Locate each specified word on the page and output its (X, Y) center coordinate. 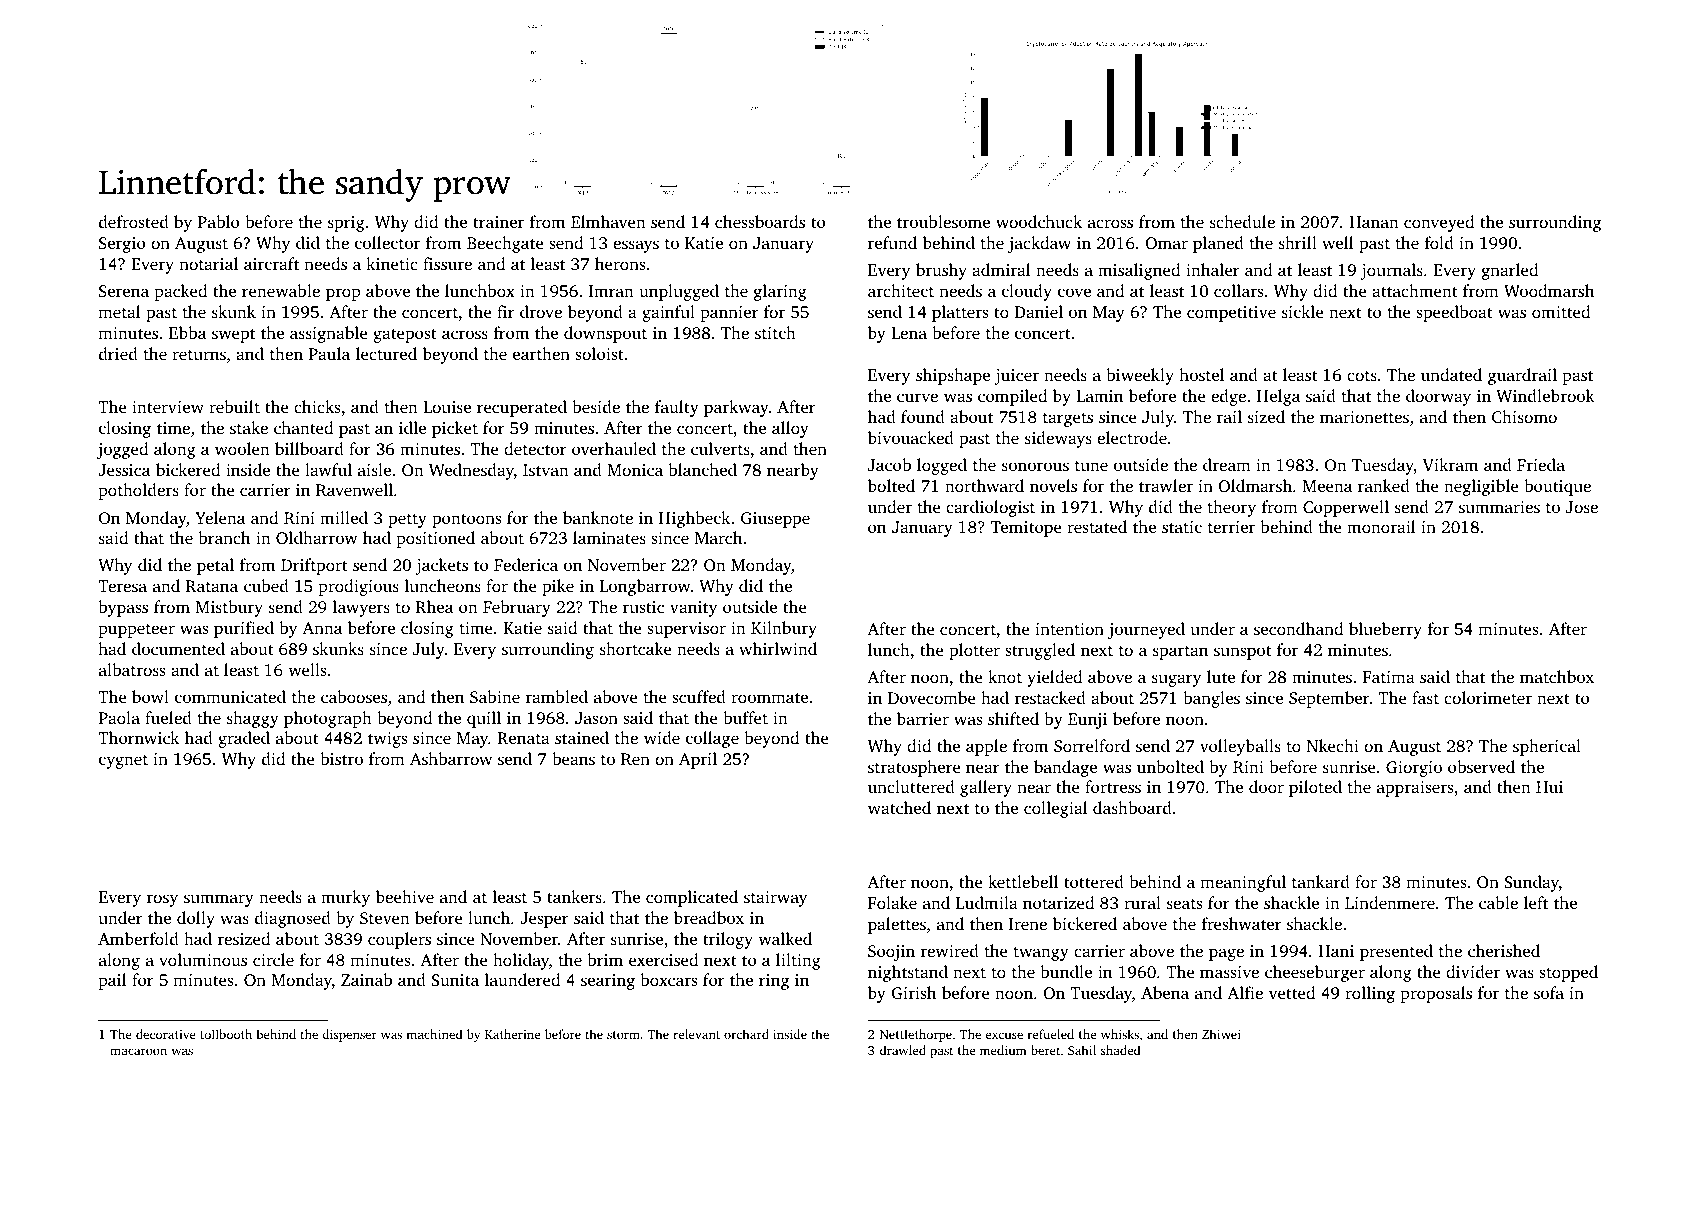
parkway (736, 408)
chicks (317, 406)
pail (112, 981)
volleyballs (1240, 747)
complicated (692, 898)
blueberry (1385, 630)
